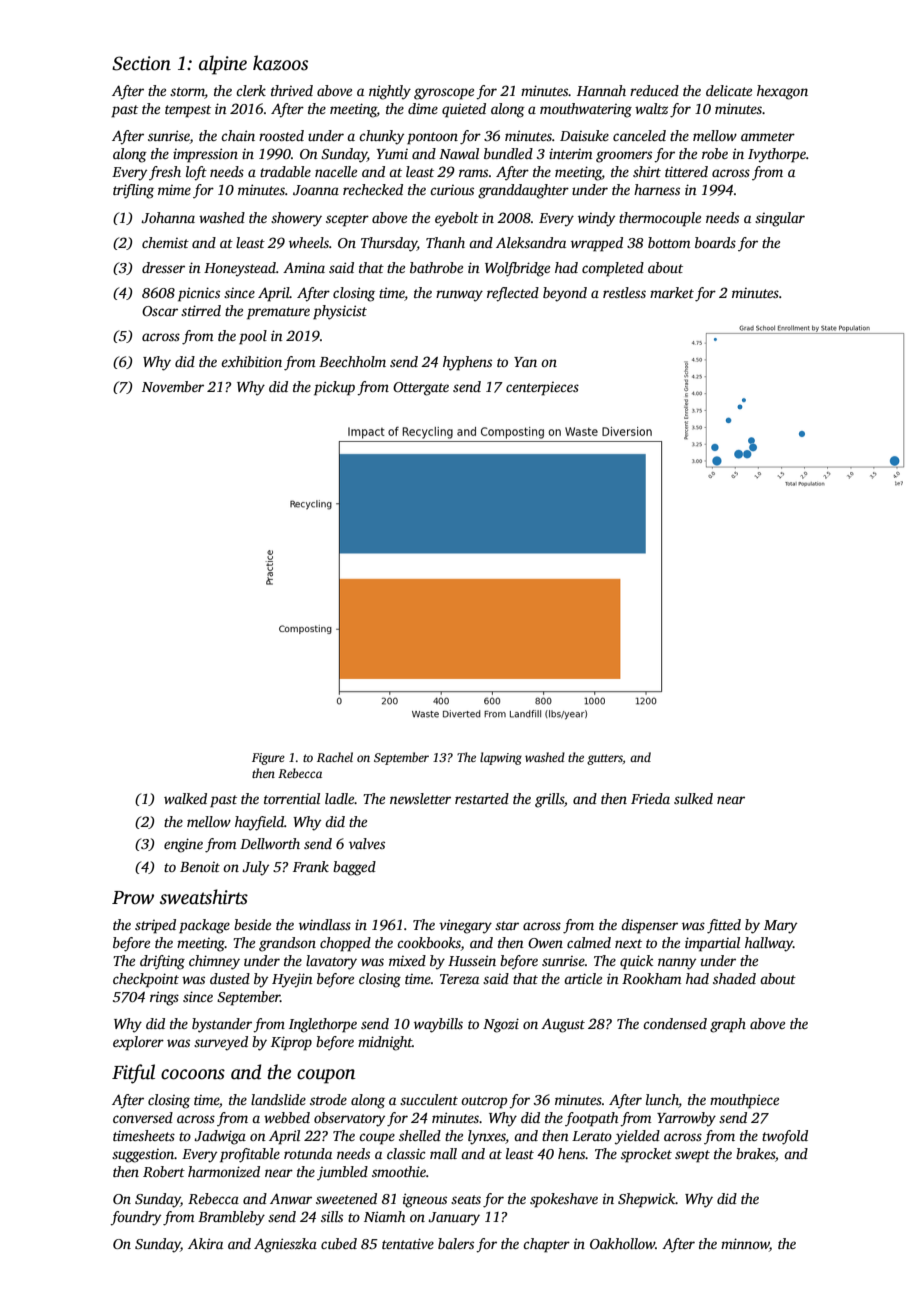 This screenshot has width=924, height=1308. I want to click on lapwing, so click(501, 758).
